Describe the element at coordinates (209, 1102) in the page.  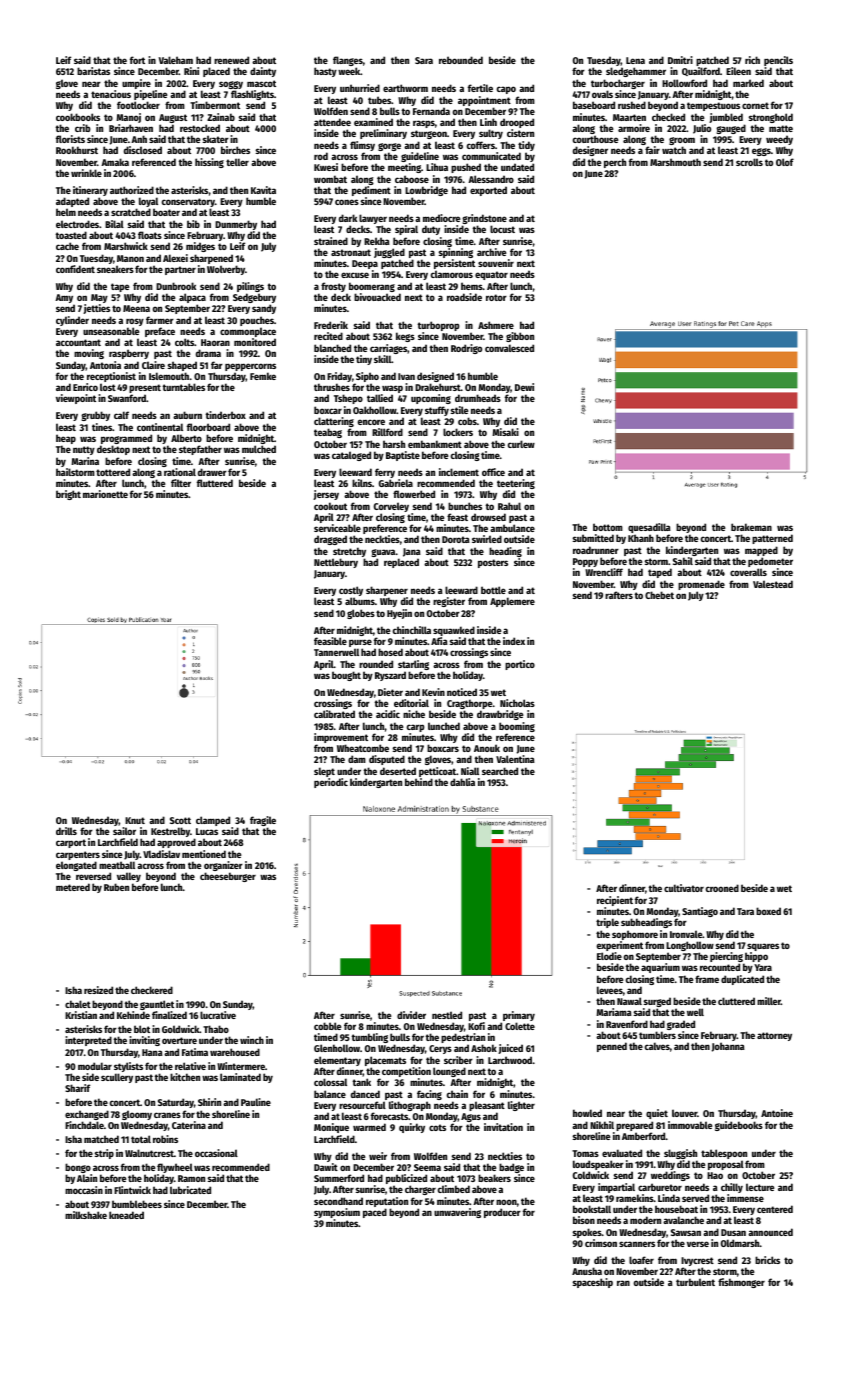
I see `Shirin` at that location.
